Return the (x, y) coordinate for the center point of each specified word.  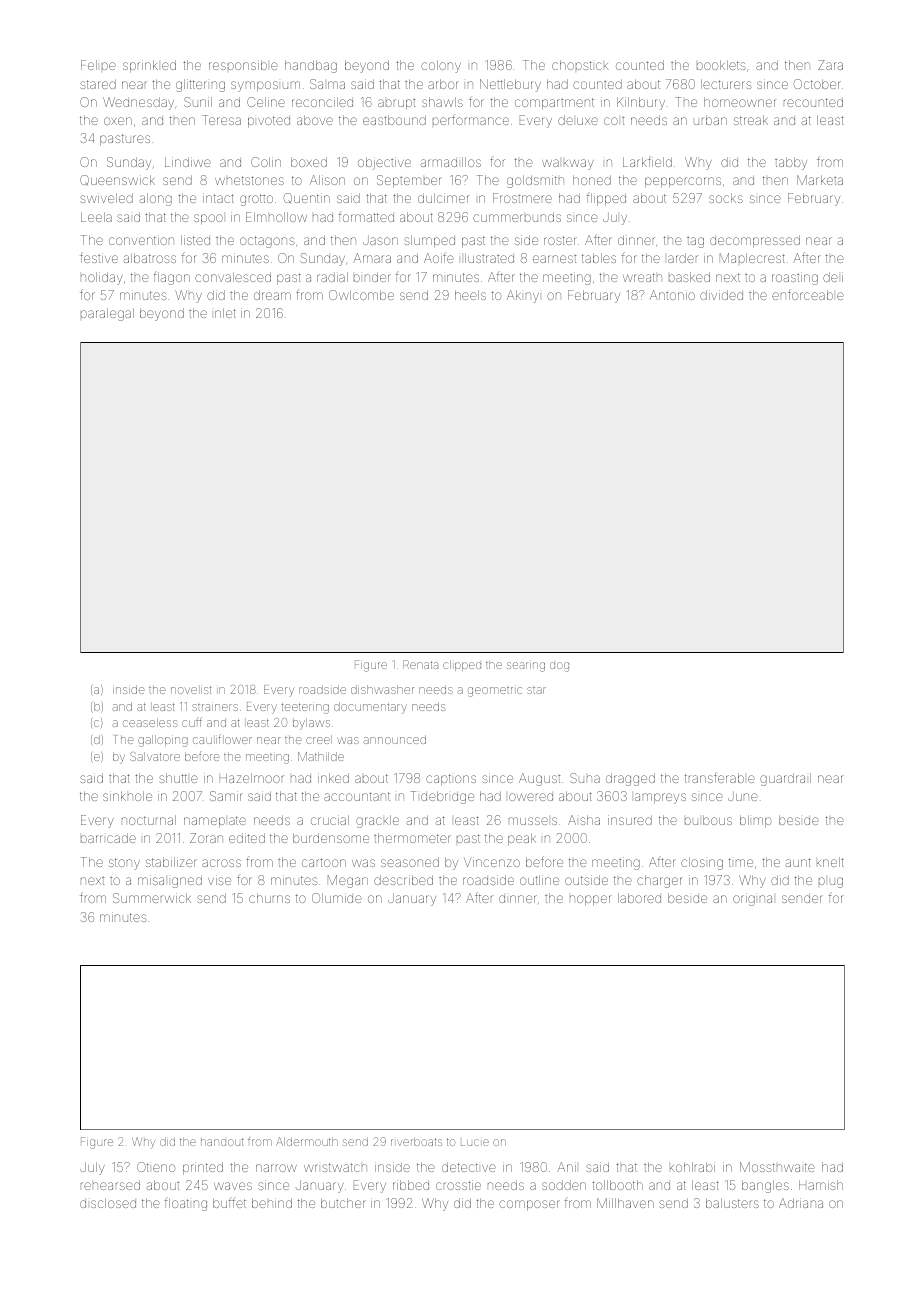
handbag (311, 66)
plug (831, 882)
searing (526, 667)
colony (441, 66)
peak (522, 839)
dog (559, 667)
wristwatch (335, 1167)
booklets (721, 65)
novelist (191, 689)
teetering (305, 708)
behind (272, 1203)
